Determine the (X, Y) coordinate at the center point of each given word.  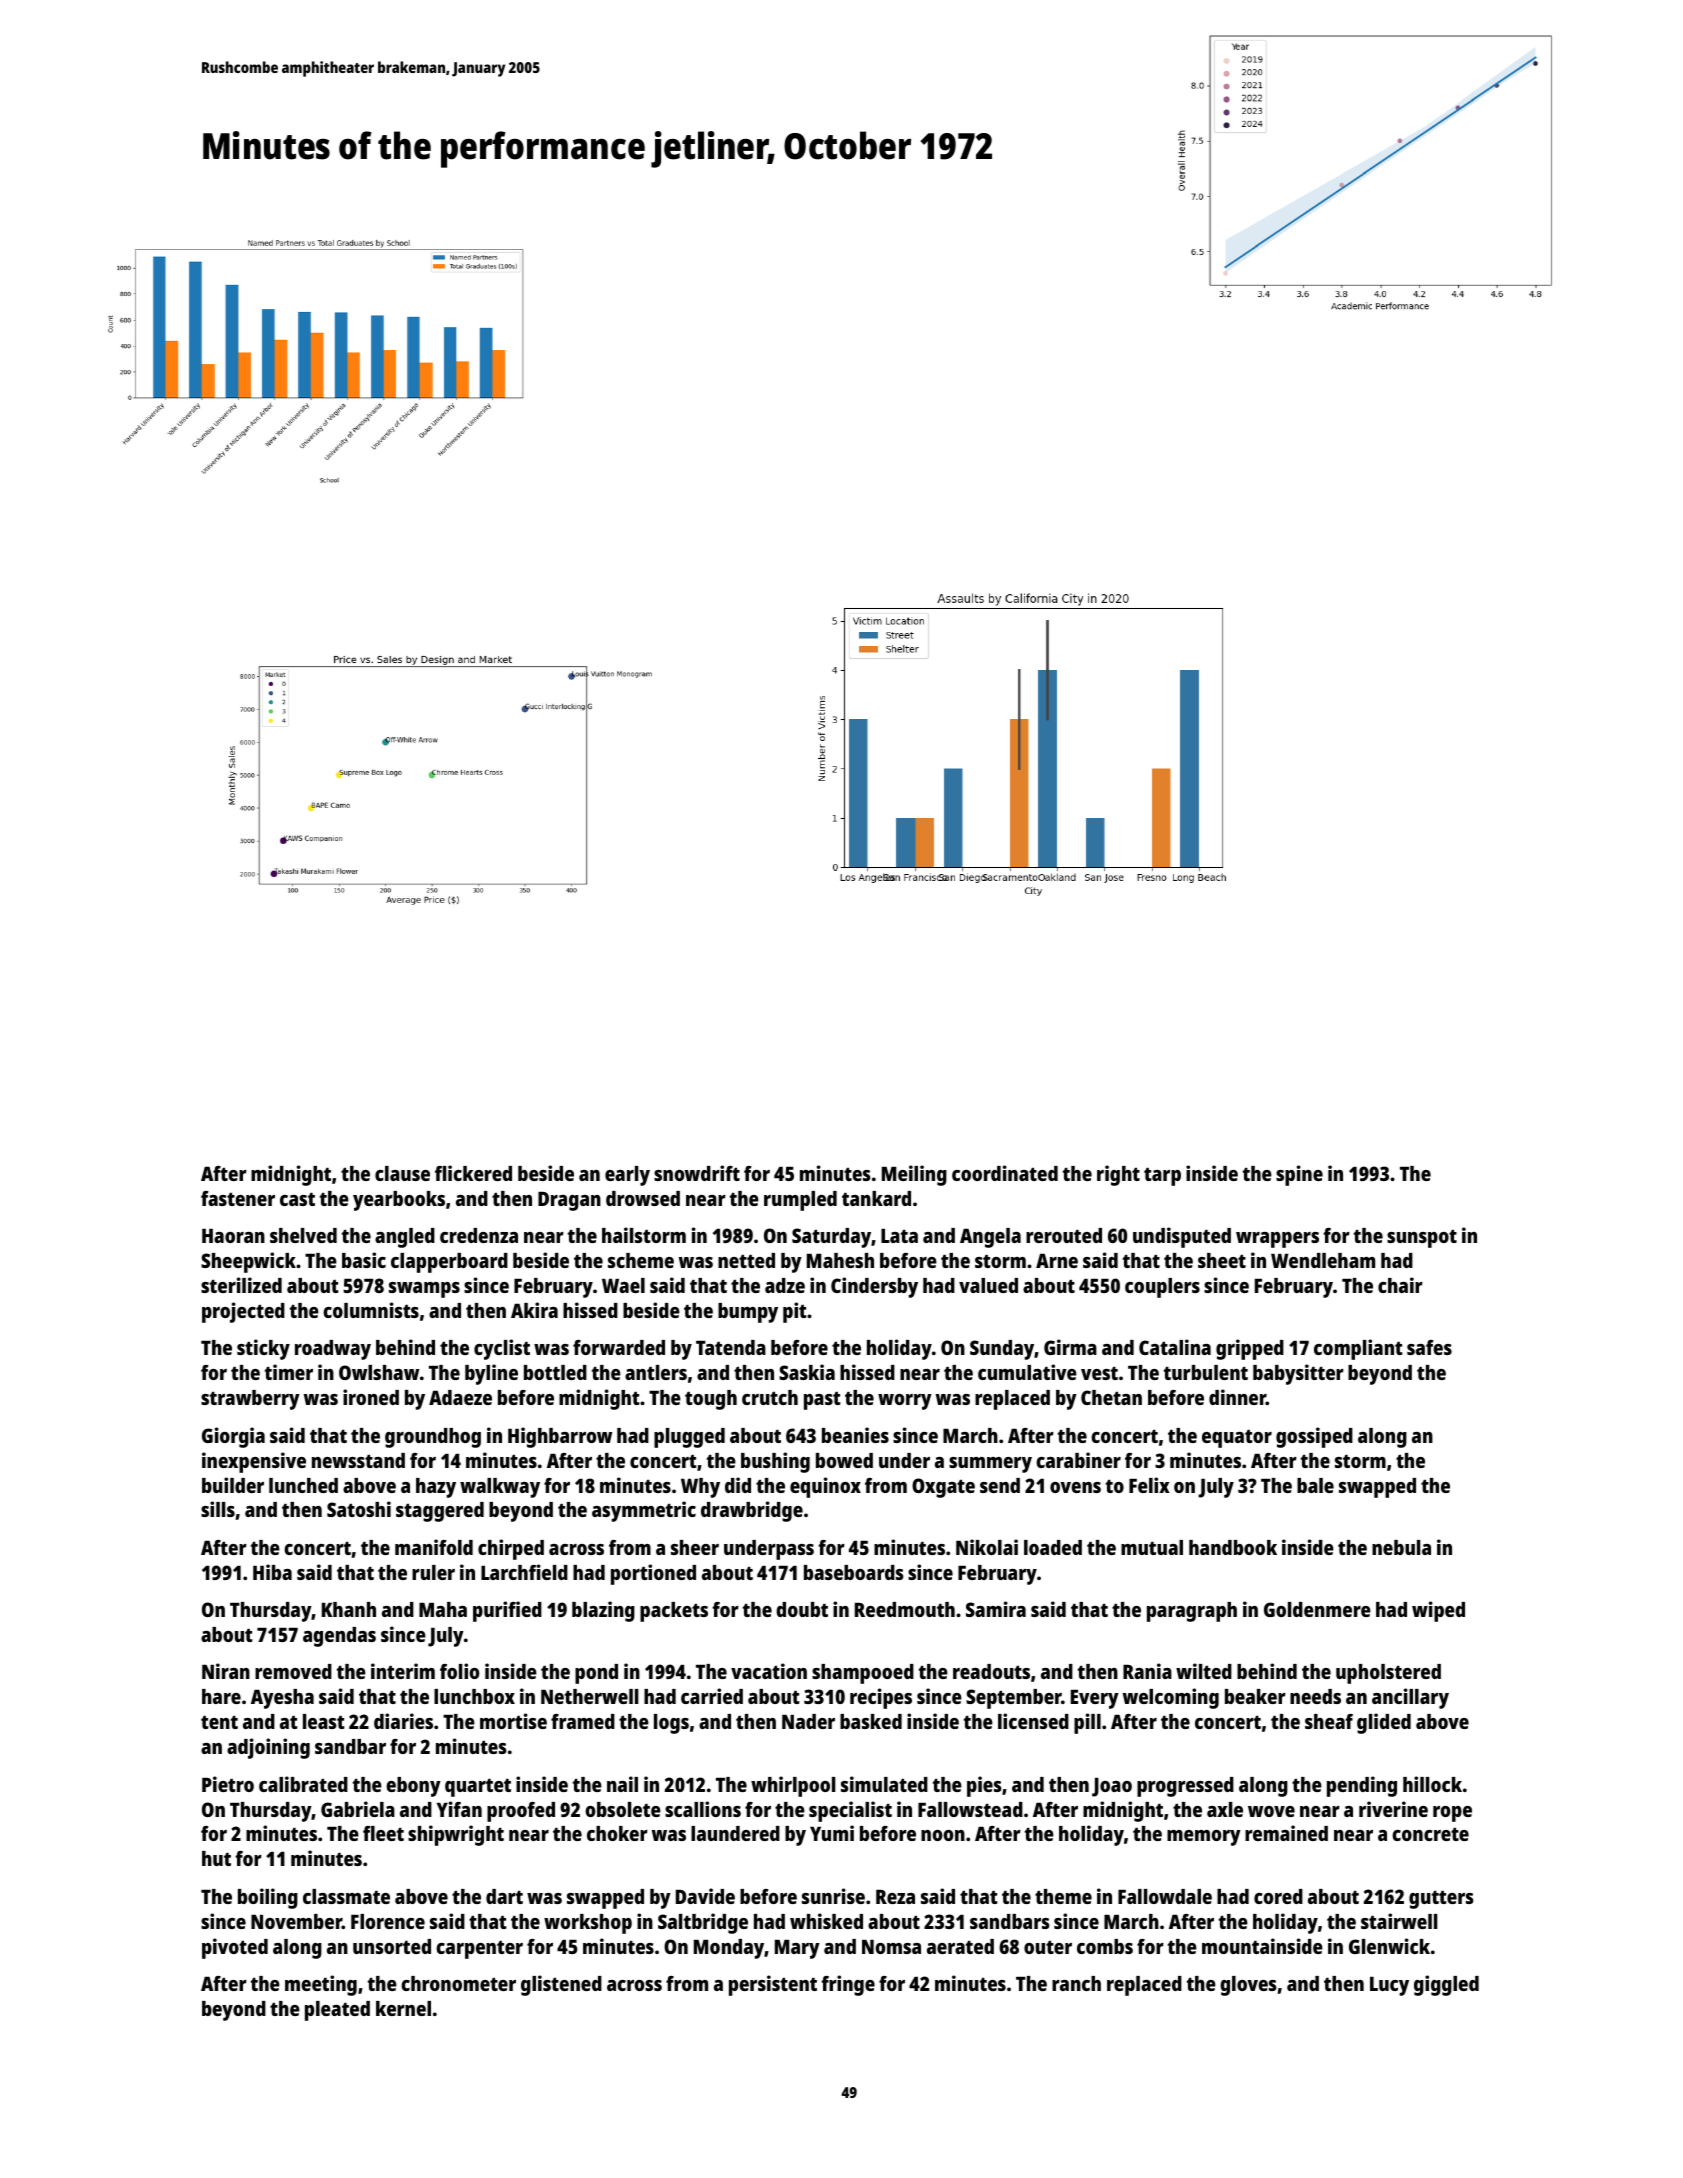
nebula (1401, 1547)
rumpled (800, 1201)
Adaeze (460, 1397)
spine (1299, 1175)
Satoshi (359, 1509)
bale (1315, 1485)
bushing (775, 1462)
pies (984, 1786)
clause (402, 1173)
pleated (337, 2011)
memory (1204, 1838)
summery (990, 1465)
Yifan (459, 1809)
